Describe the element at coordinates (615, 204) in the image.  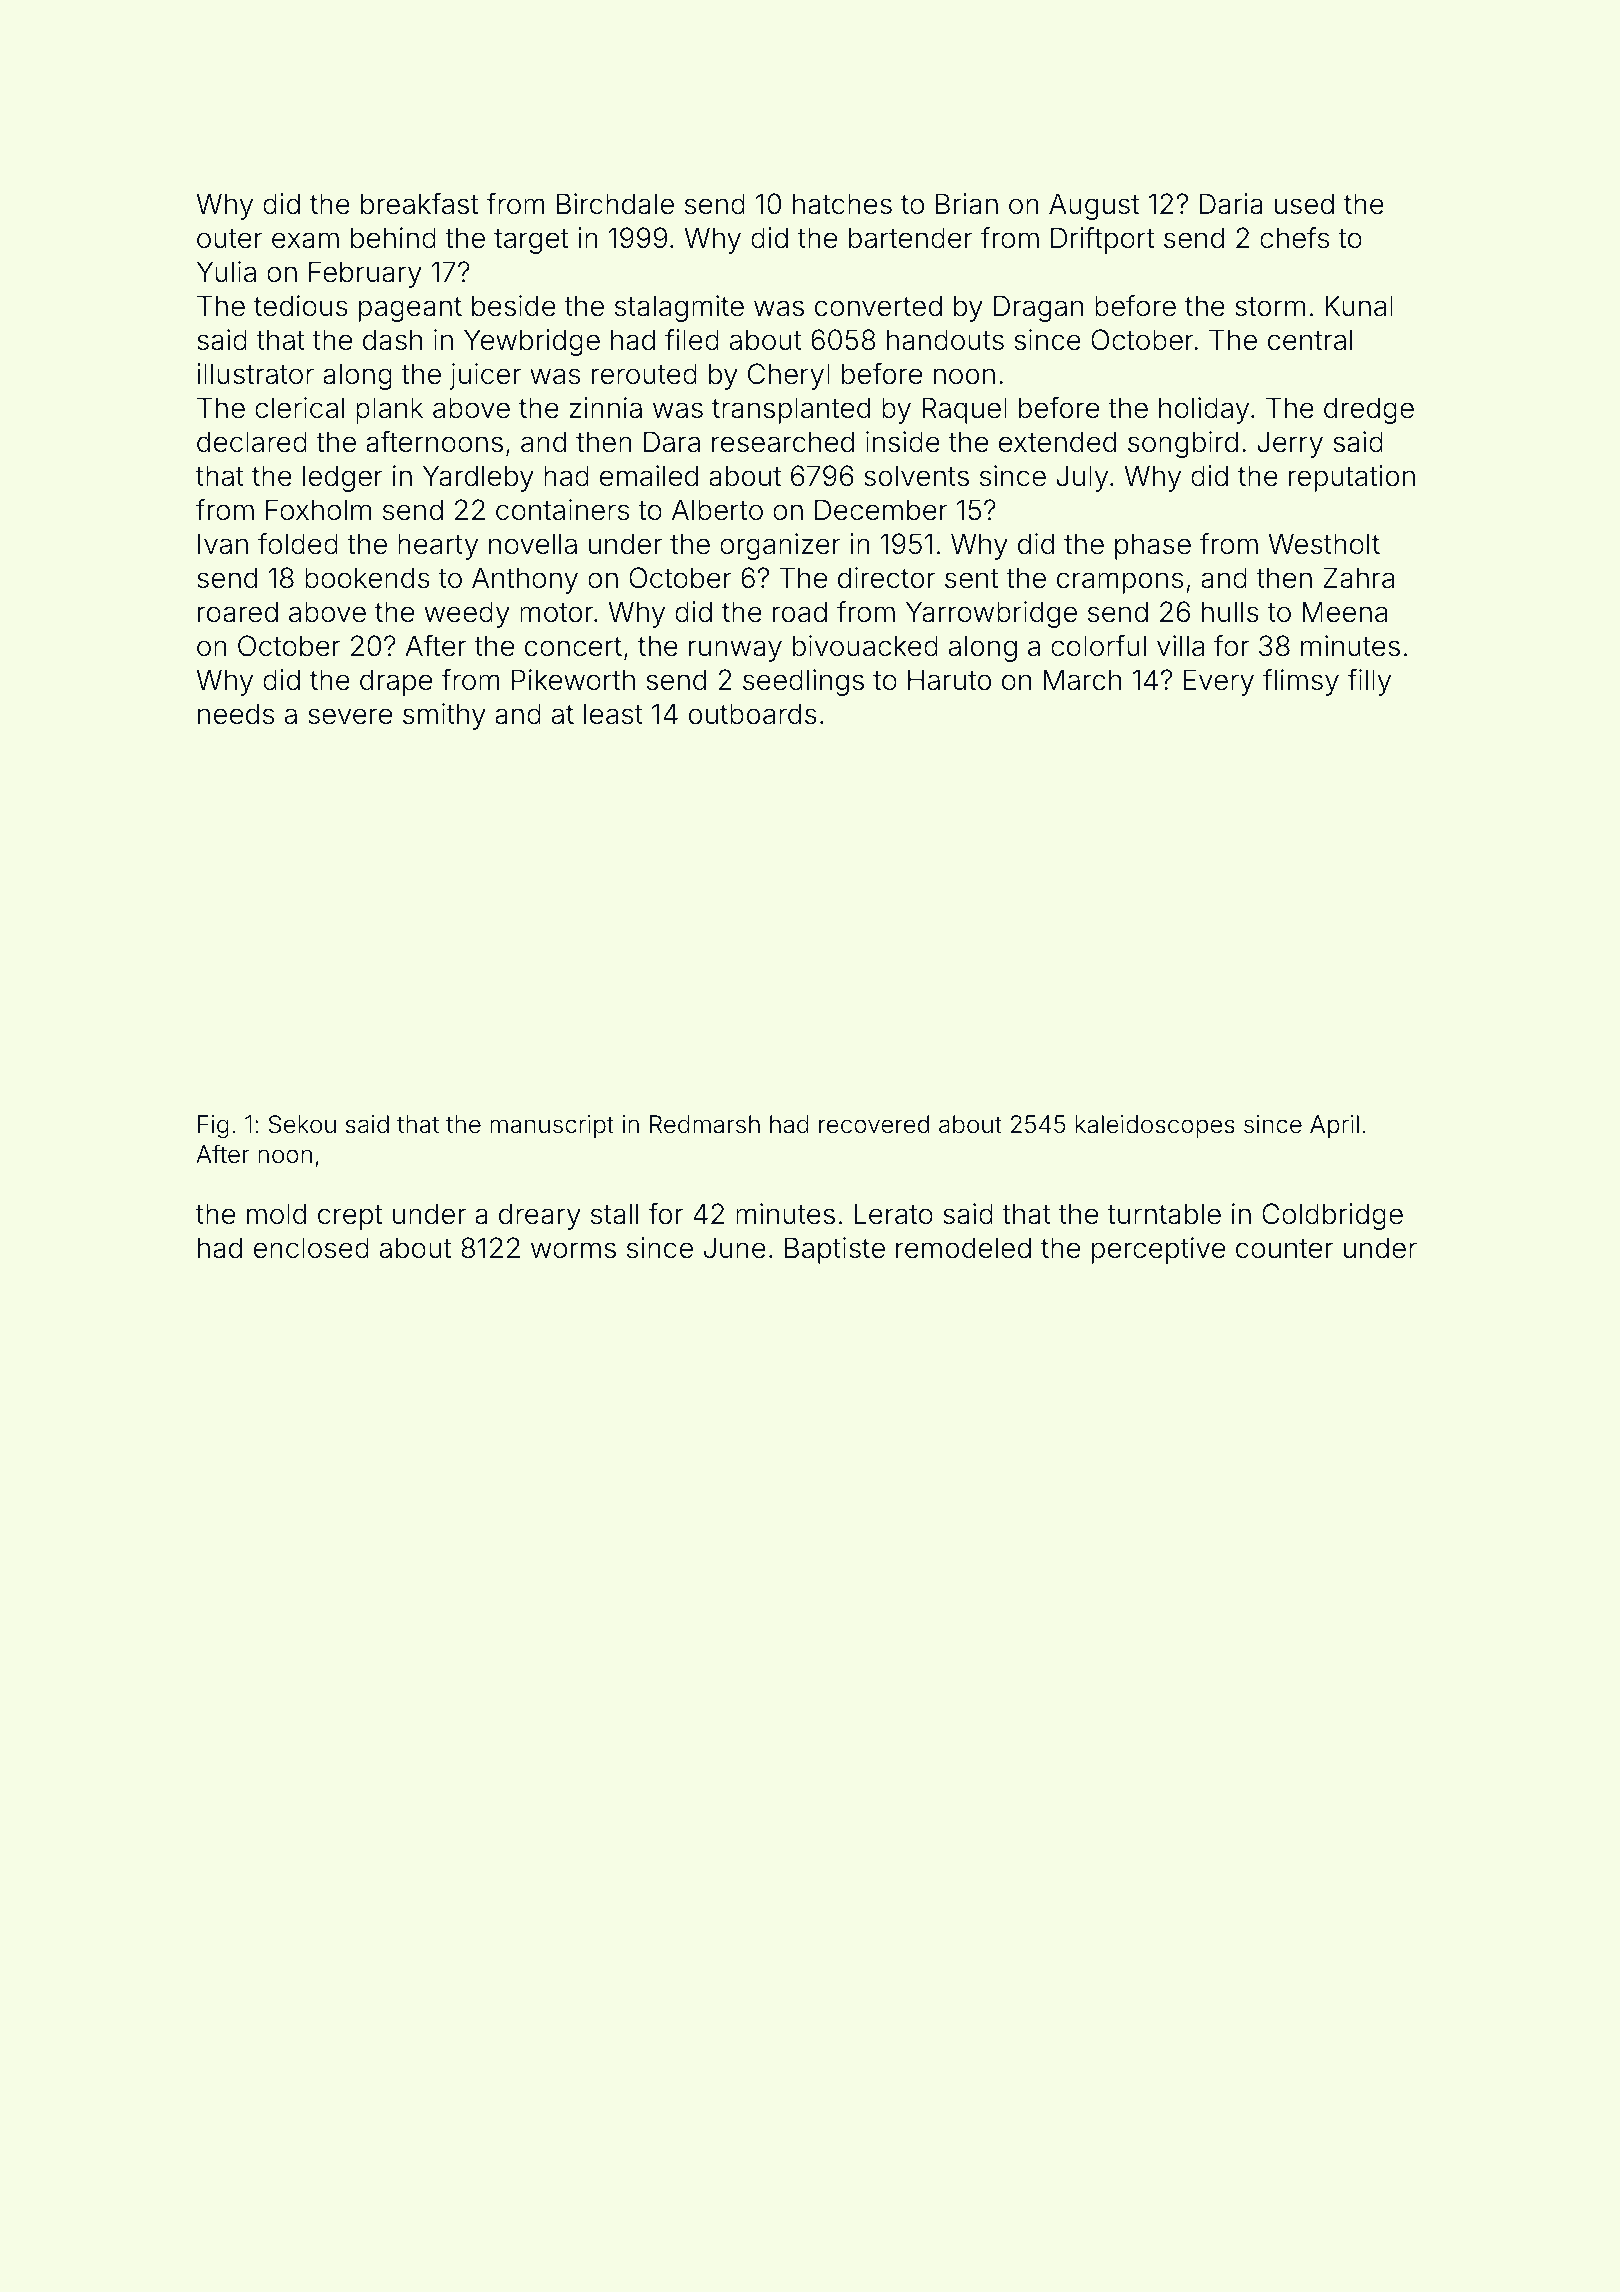
I see `Birchdale` at that location.
